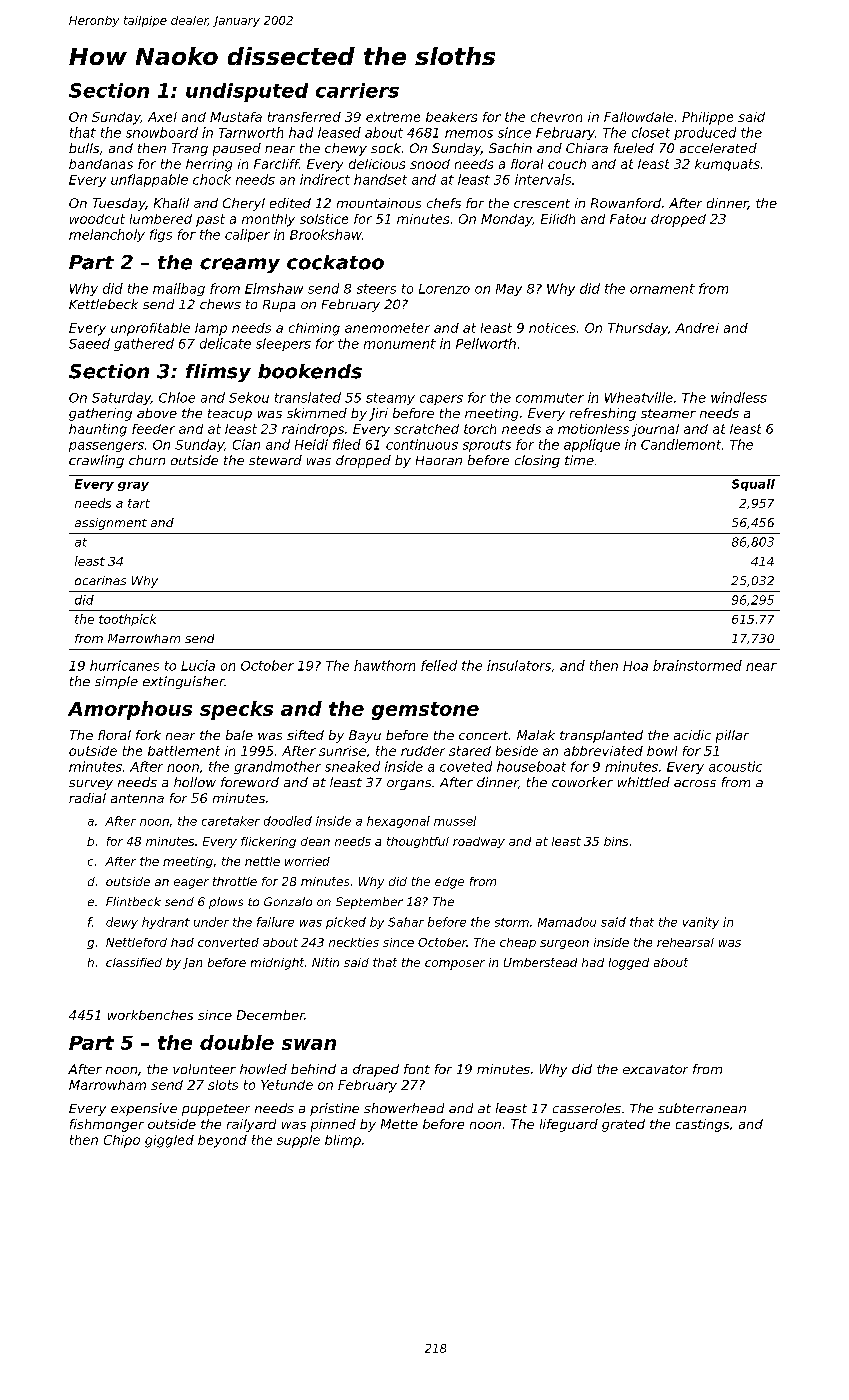  What do you see at coordinates (150, 1015) in the screenshot?
I see `workbenches` at bounding box center [150, 1015].
